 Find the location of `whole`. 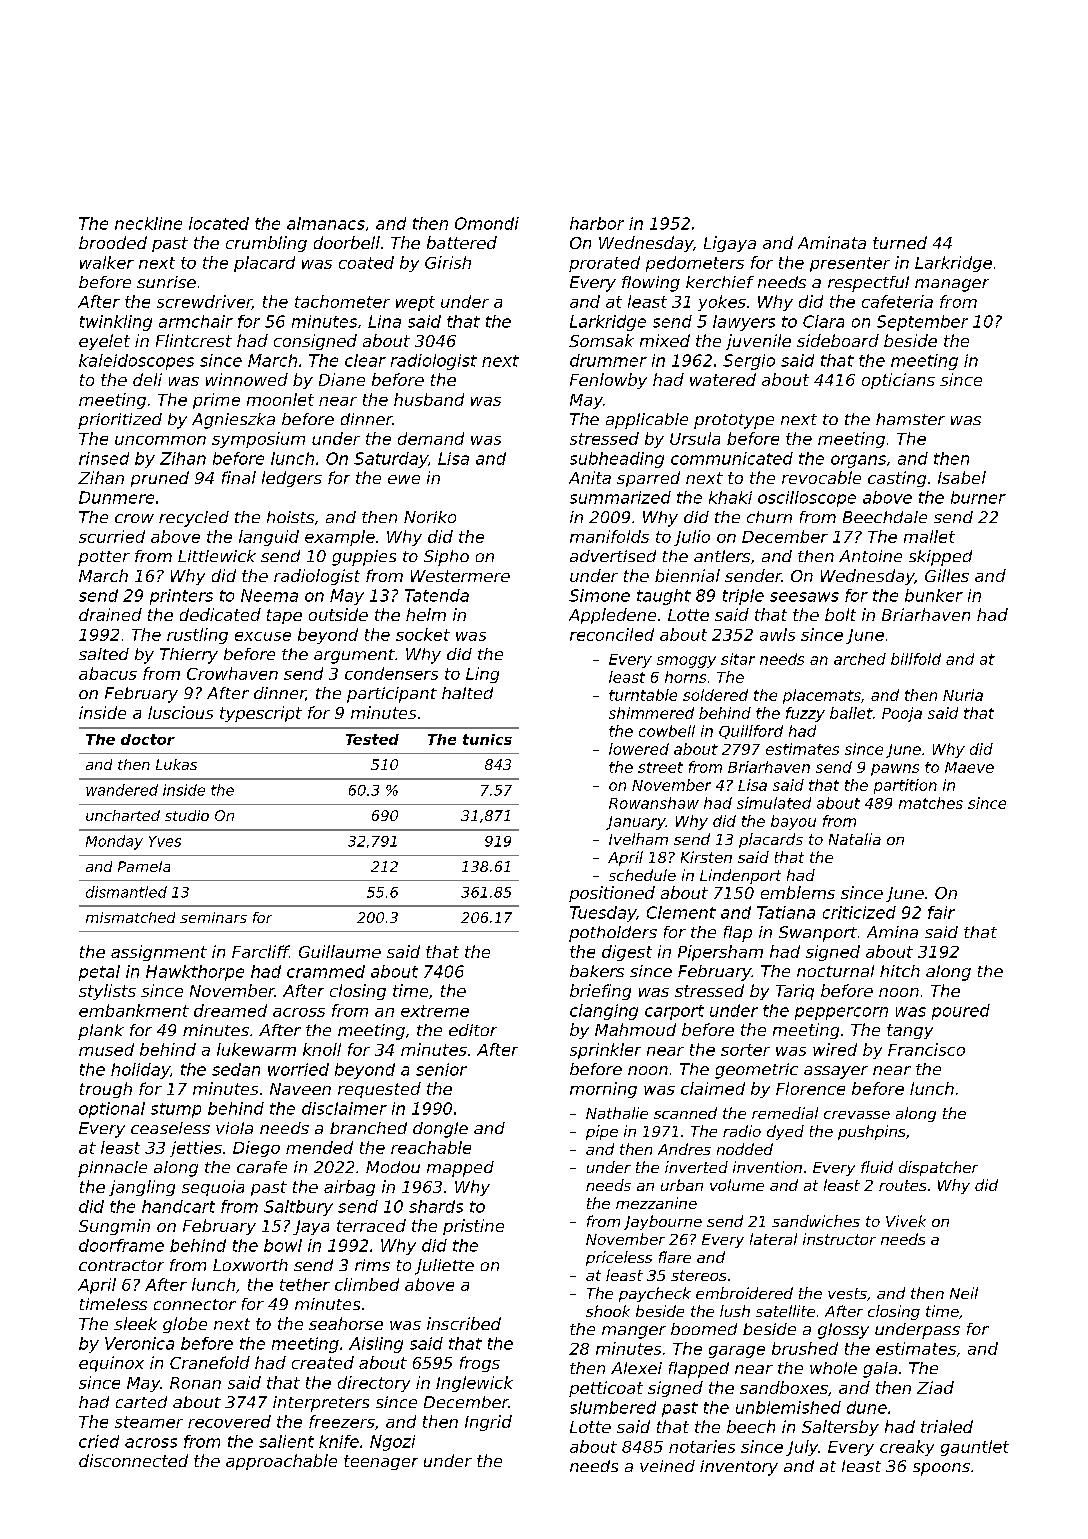

whole is located at coordinates (833, 1368).
